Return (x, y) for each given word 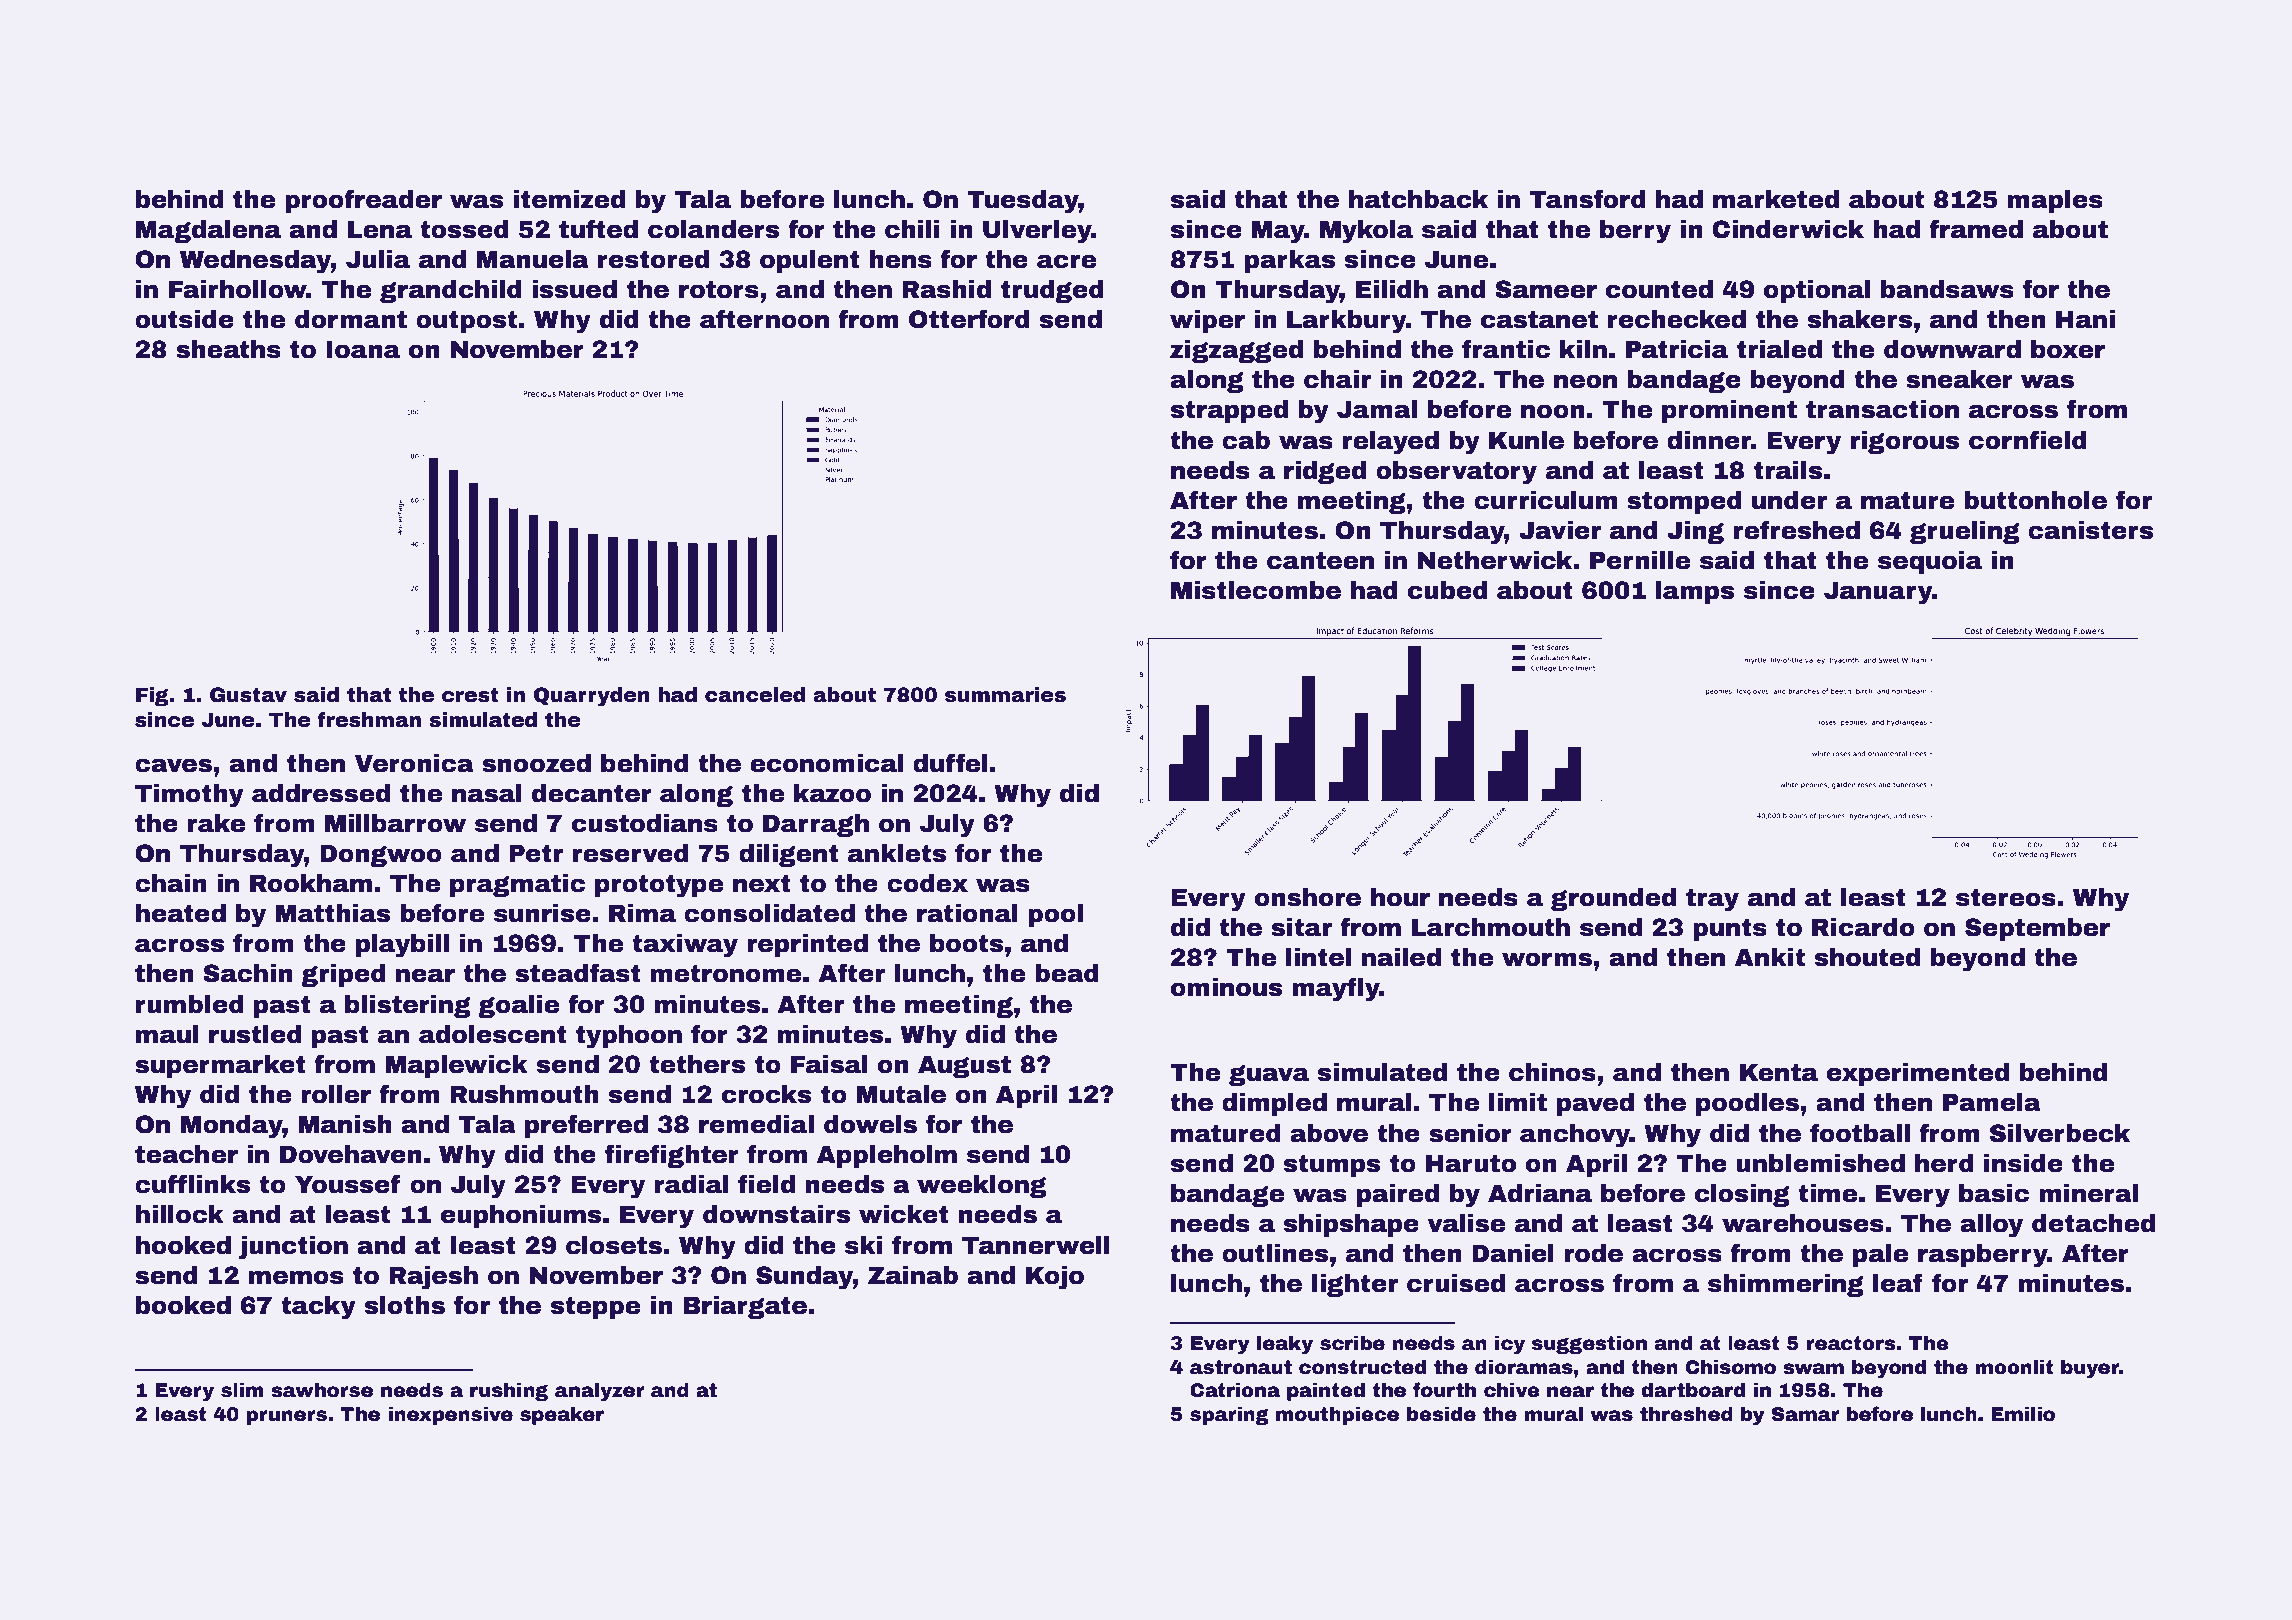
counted (1659, 289)
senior (1470, 1133)
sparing (1229, 1416)
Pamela (1992, 1102)
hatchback (1418, 199)
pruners (286, 1417)
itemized (569, 199)
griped (343, 975)
